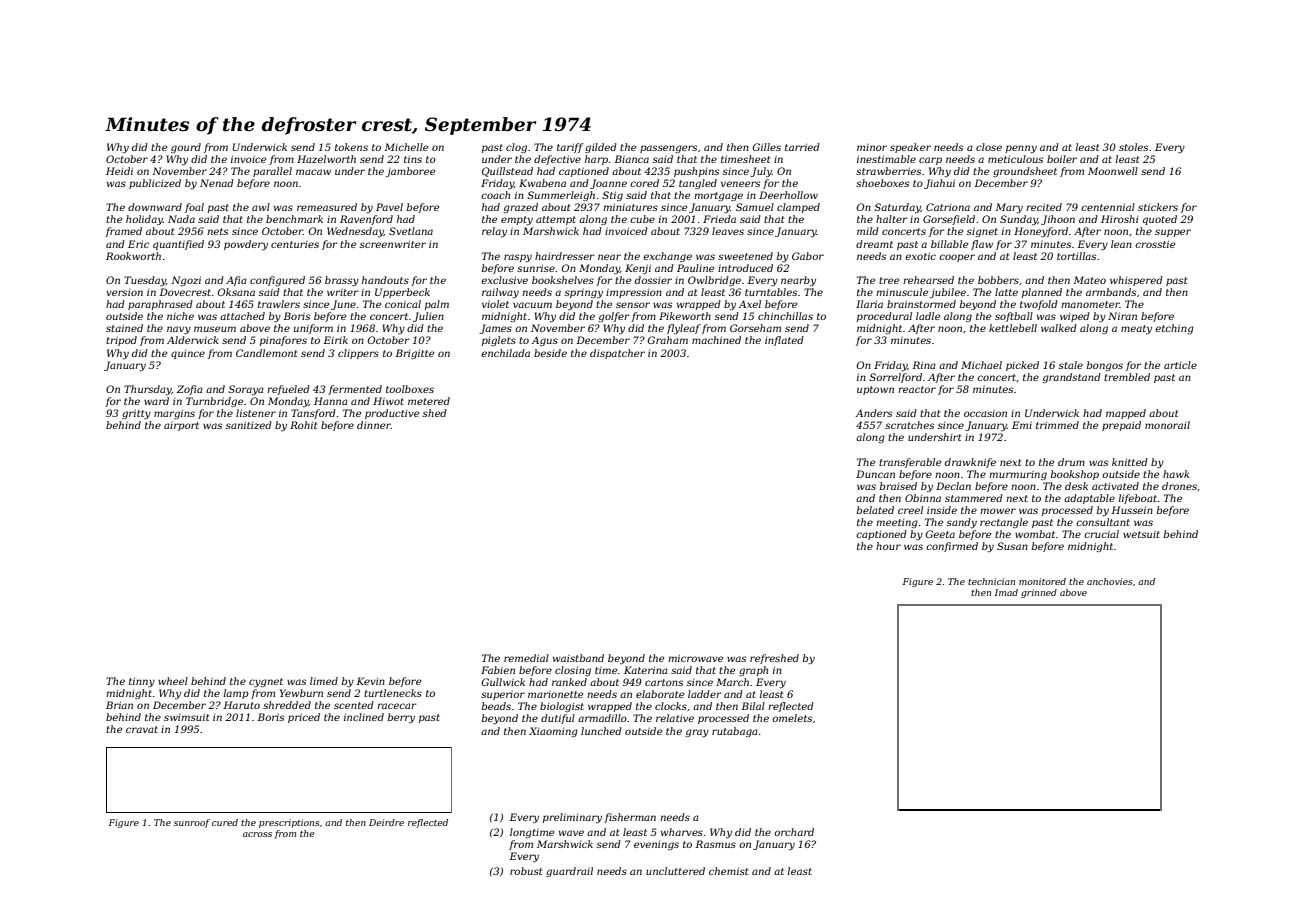 This screenshot has width=1308, height=924. Describe the element at coordinates (1132, 510) in the screenshot. I see `Hussein` at that location.
